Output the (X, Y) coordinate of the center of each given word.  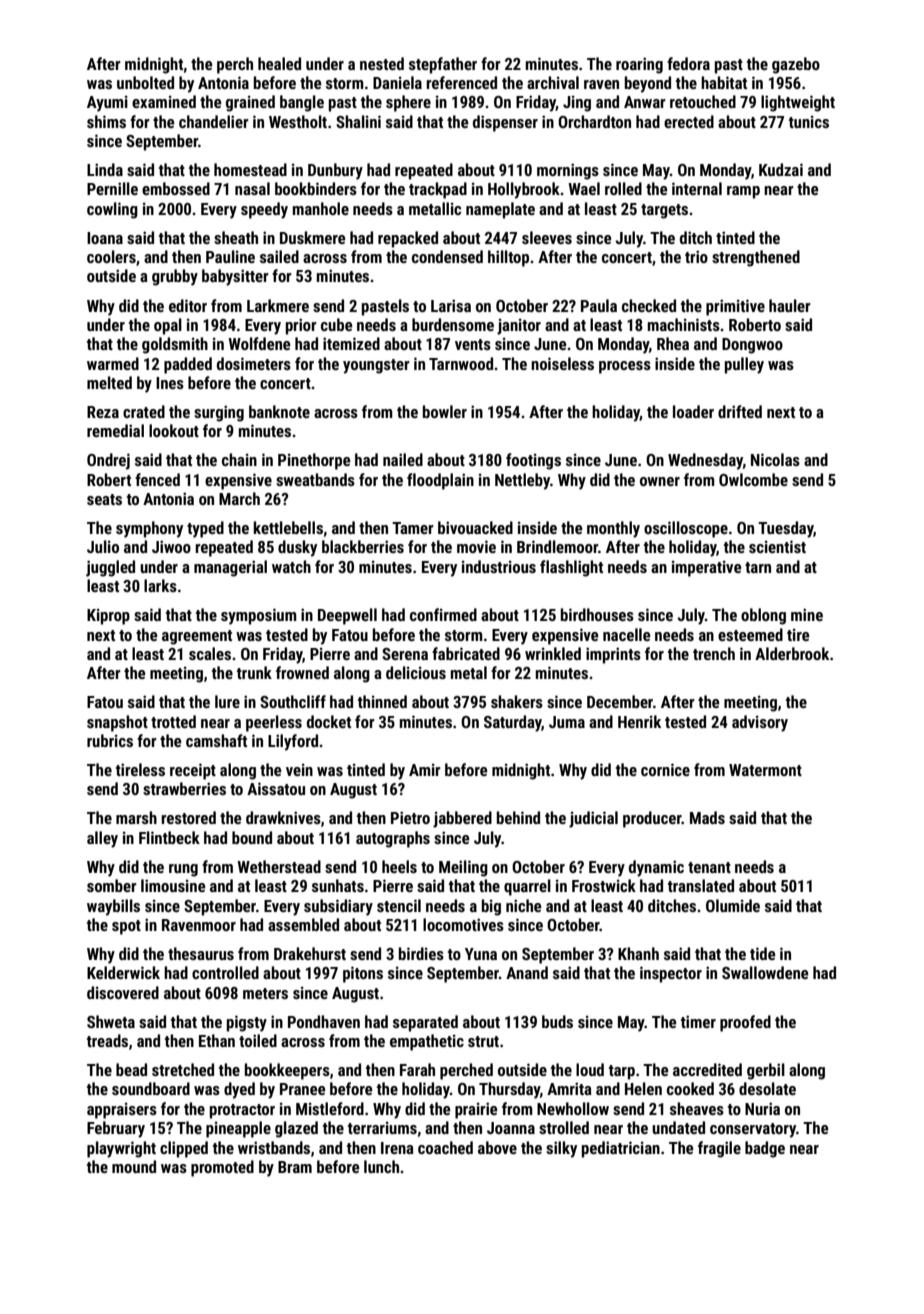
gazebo (796, 65)
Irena (397, 1148)
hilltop (508, 258)
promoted (222, 1168)
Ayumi (107, 104)
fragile (719, 1149)
